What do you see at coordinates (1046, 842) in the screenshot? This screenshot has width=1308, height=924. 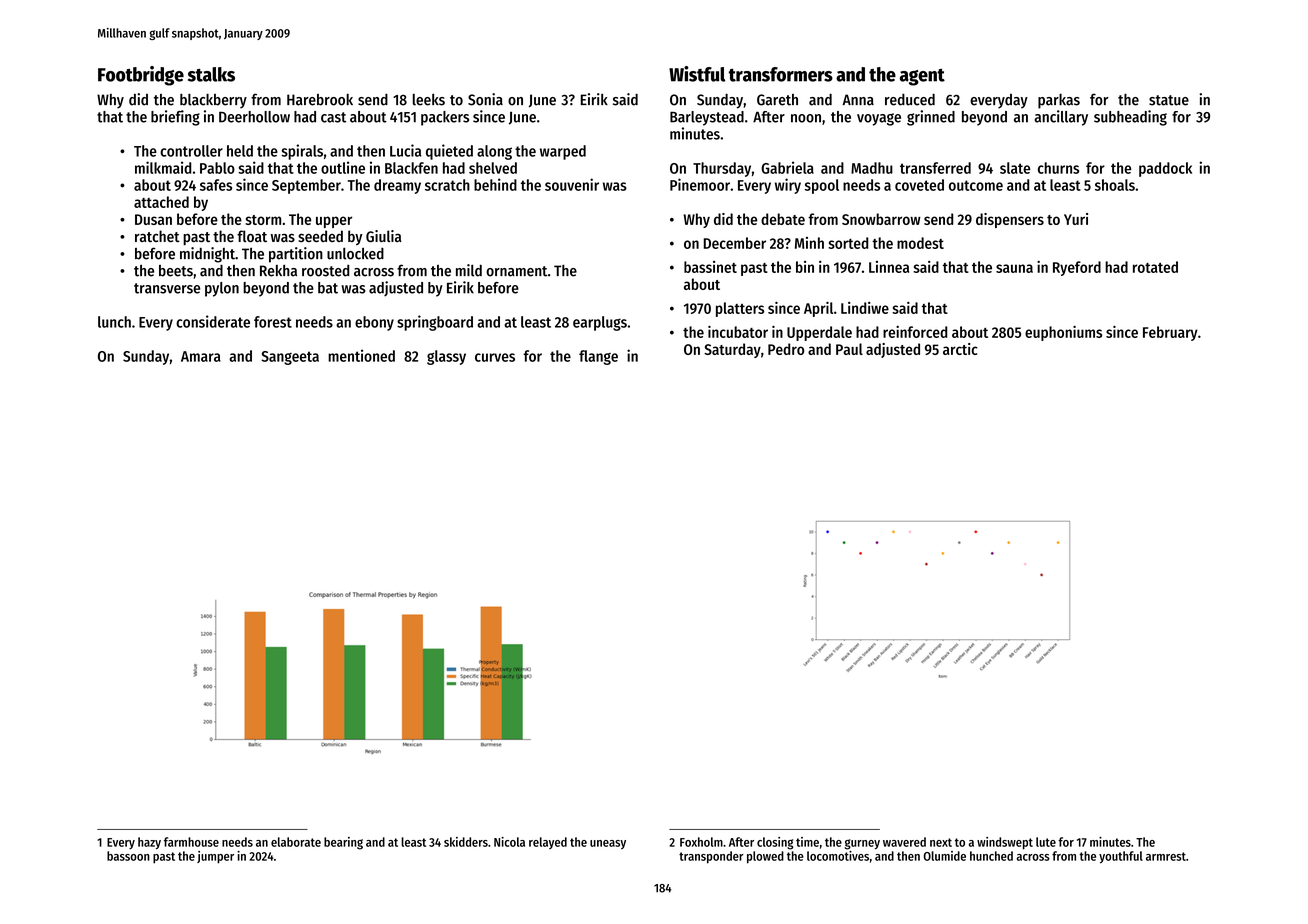 I see `lute` at bounding box center [1046, 842].
